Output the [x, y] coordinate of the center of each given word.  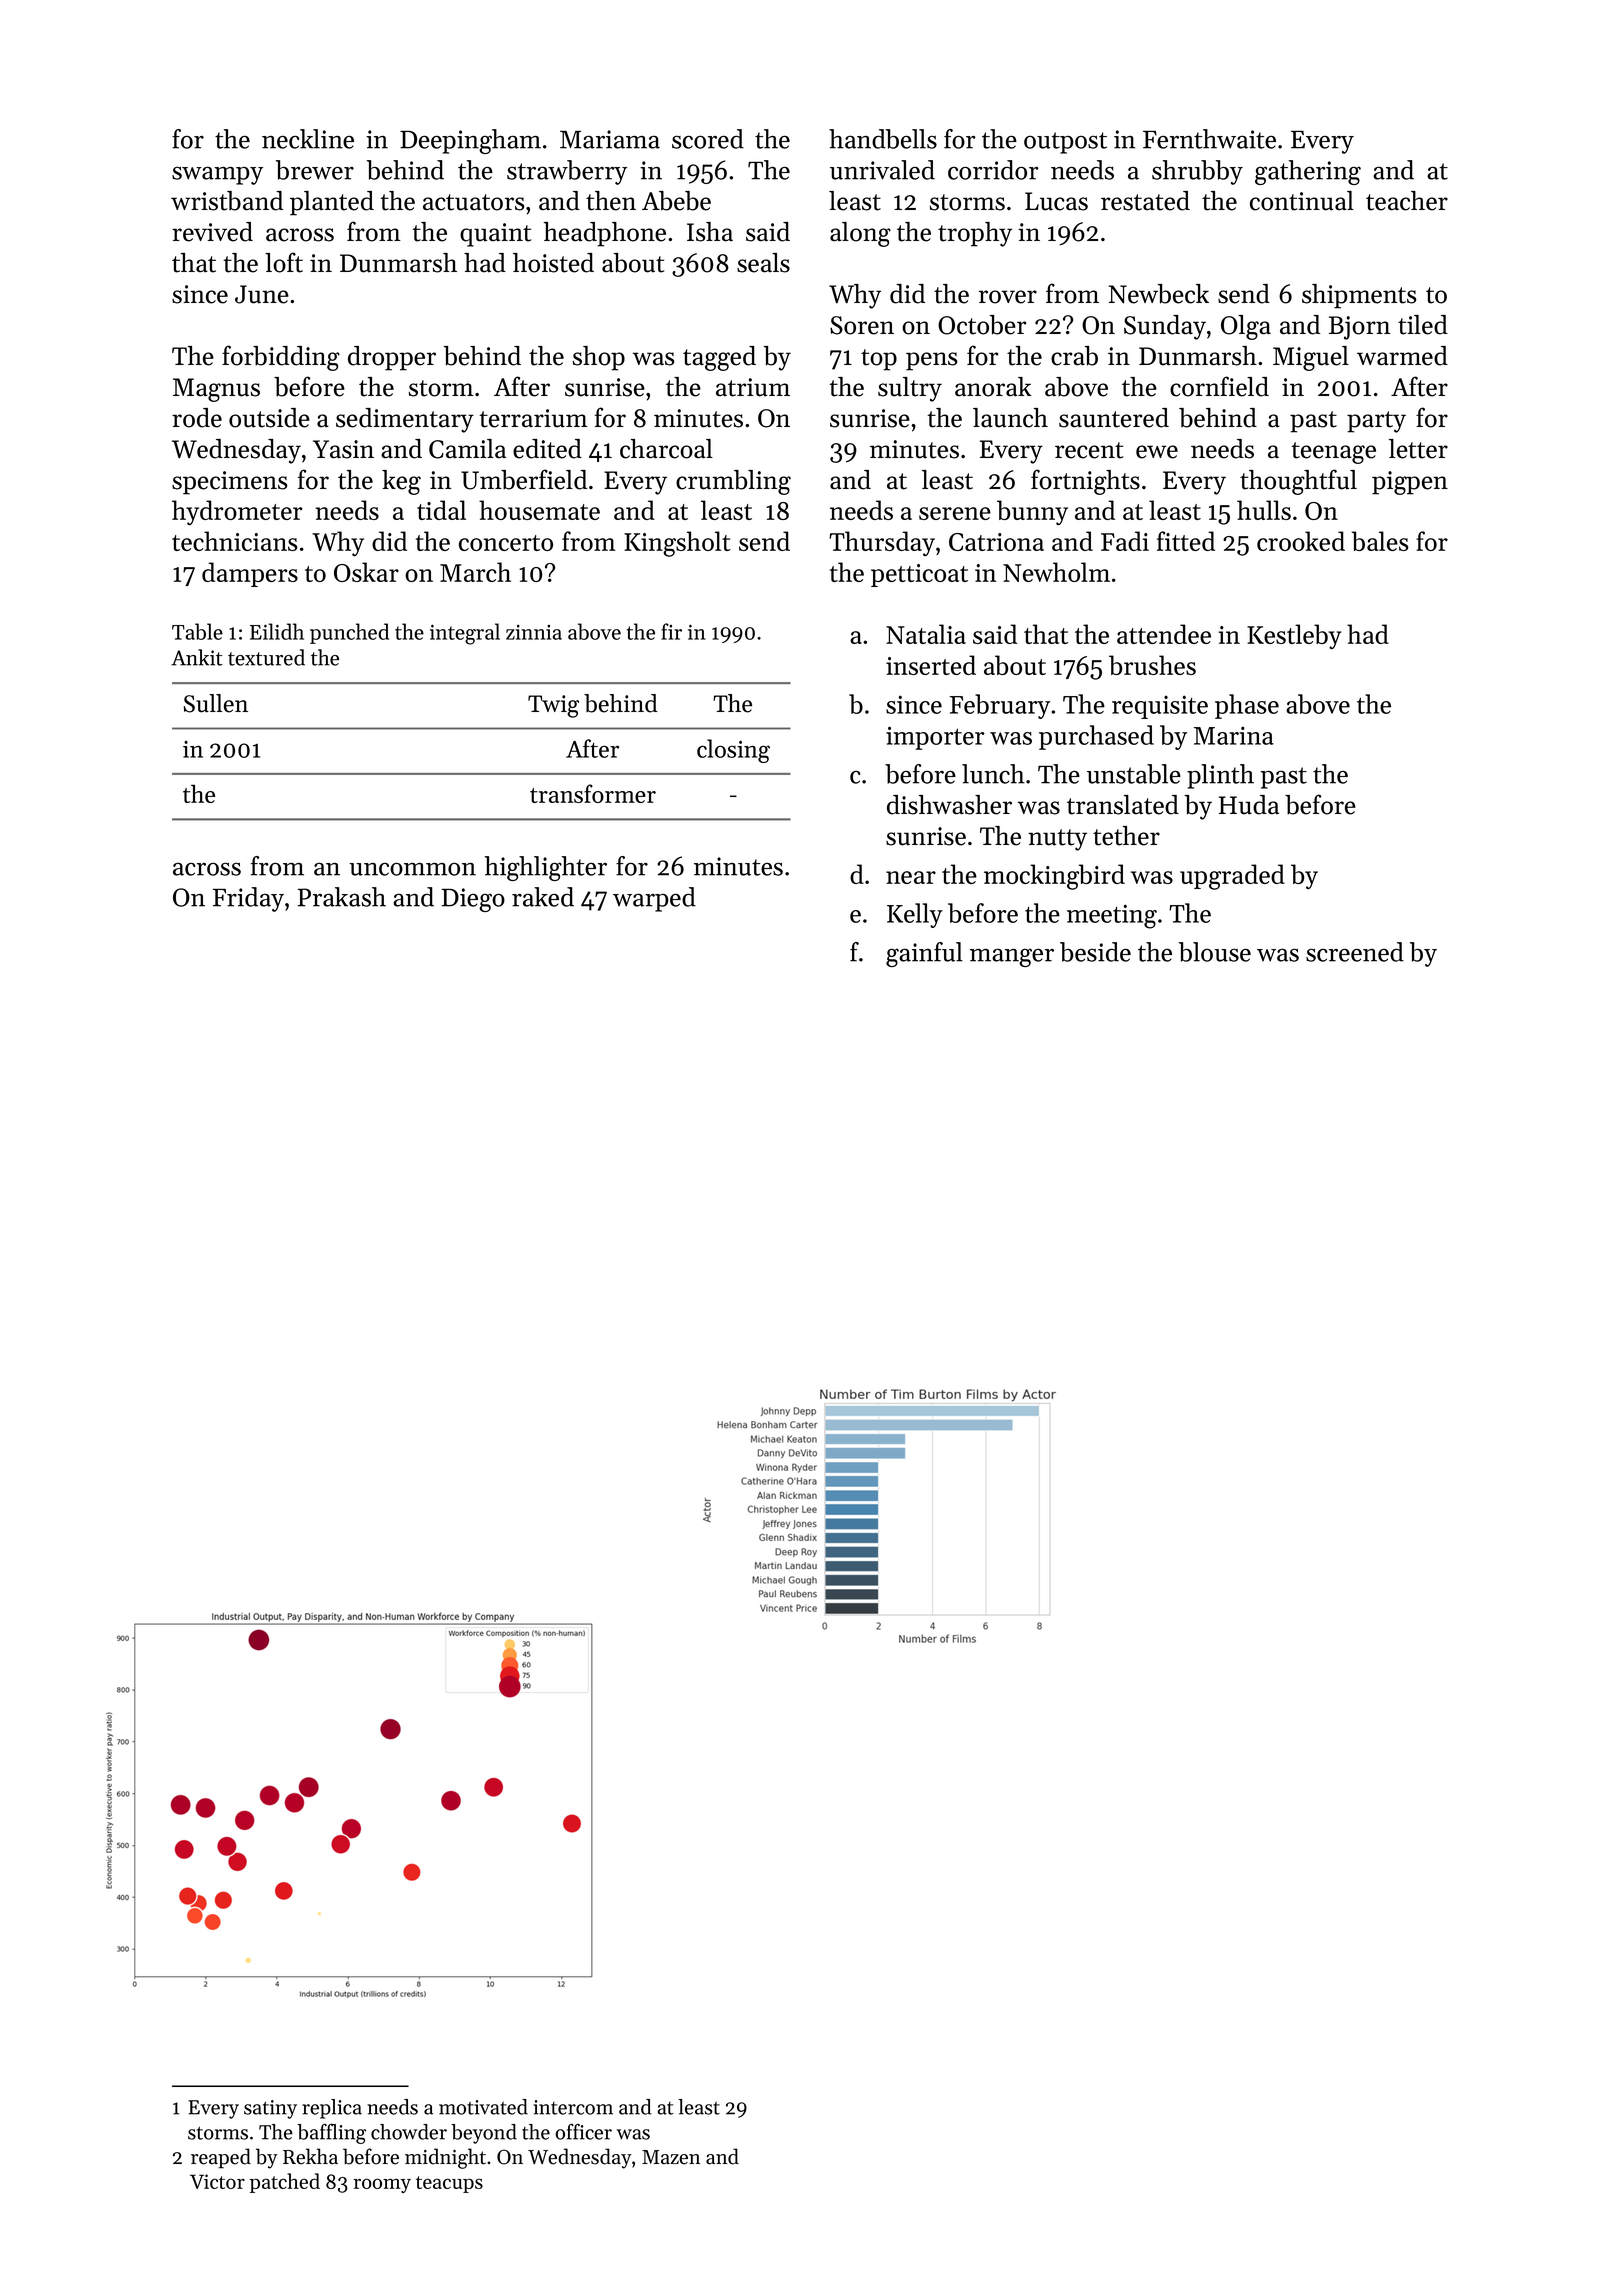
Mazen [671, 2157]
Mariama [610, 139]
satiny [270, 2109]
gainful [924, 954]
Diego [473, 900]
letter [1418, 449]
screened [1355, 952]
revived [212, 232]
